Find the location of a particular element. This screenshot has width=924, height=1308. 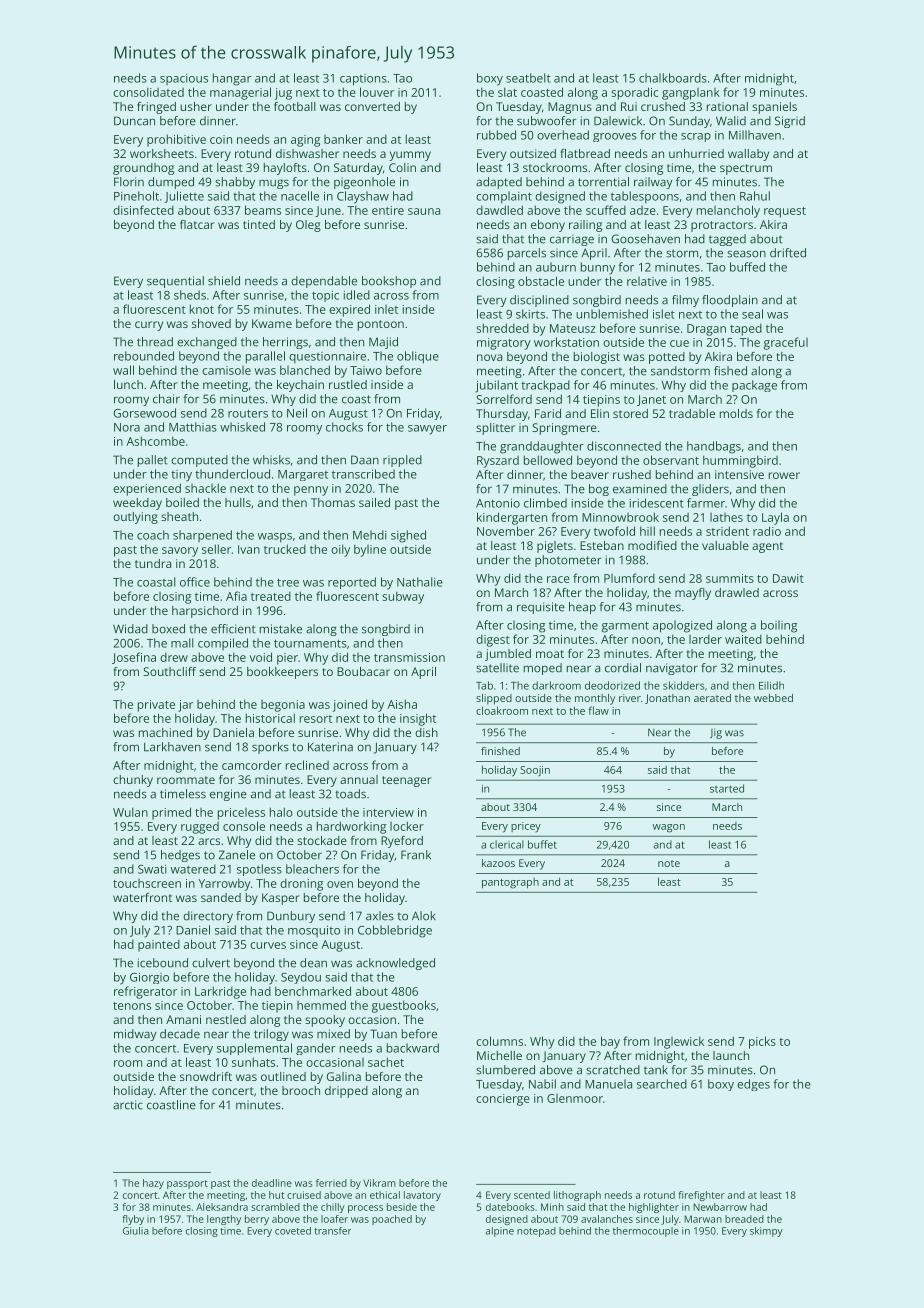

bunny is located at coordinates (598, 268).
